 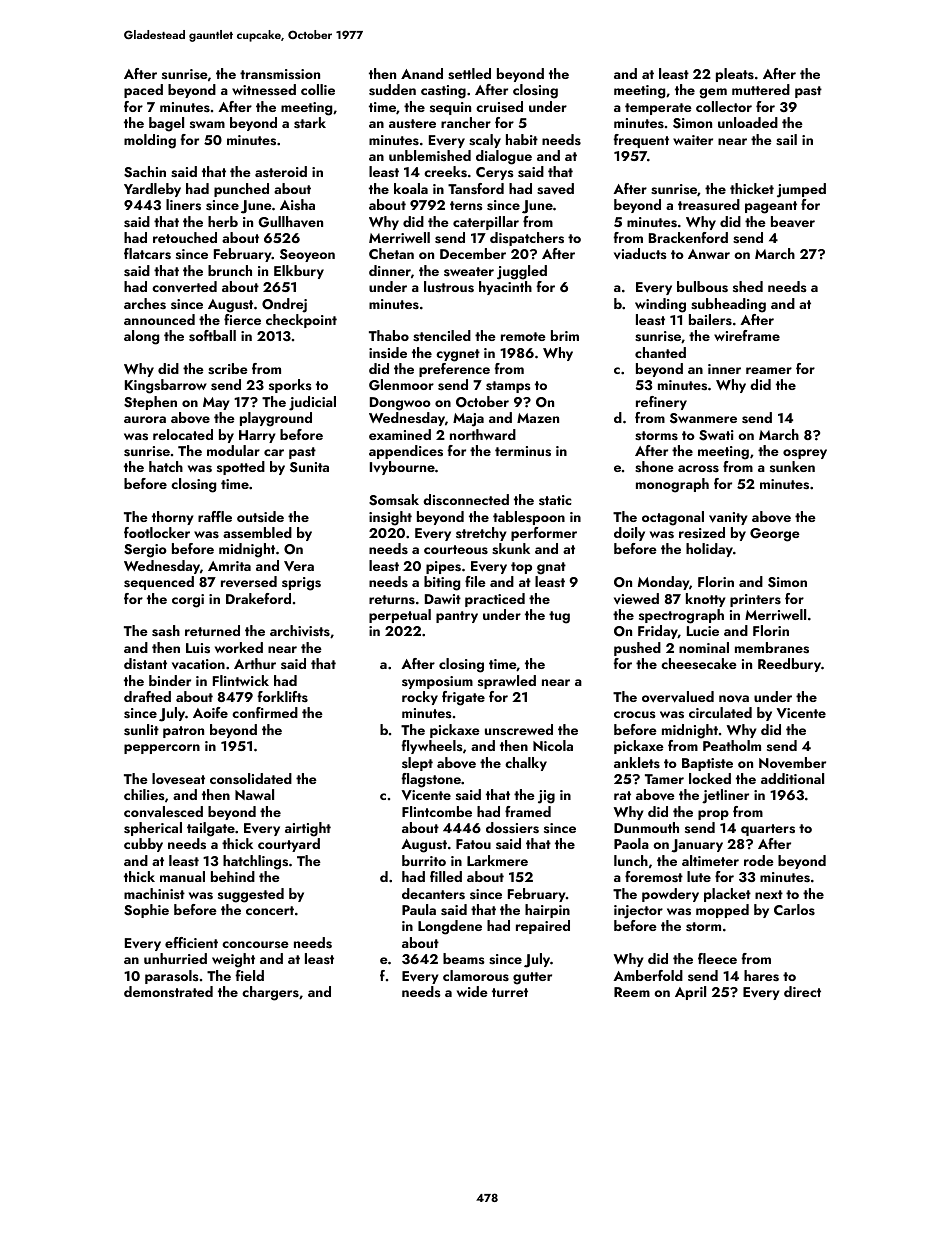 What do you see at coordinates (144, 794) in the screenshot?
I see `chilies` at bounding box center [144, 794].
